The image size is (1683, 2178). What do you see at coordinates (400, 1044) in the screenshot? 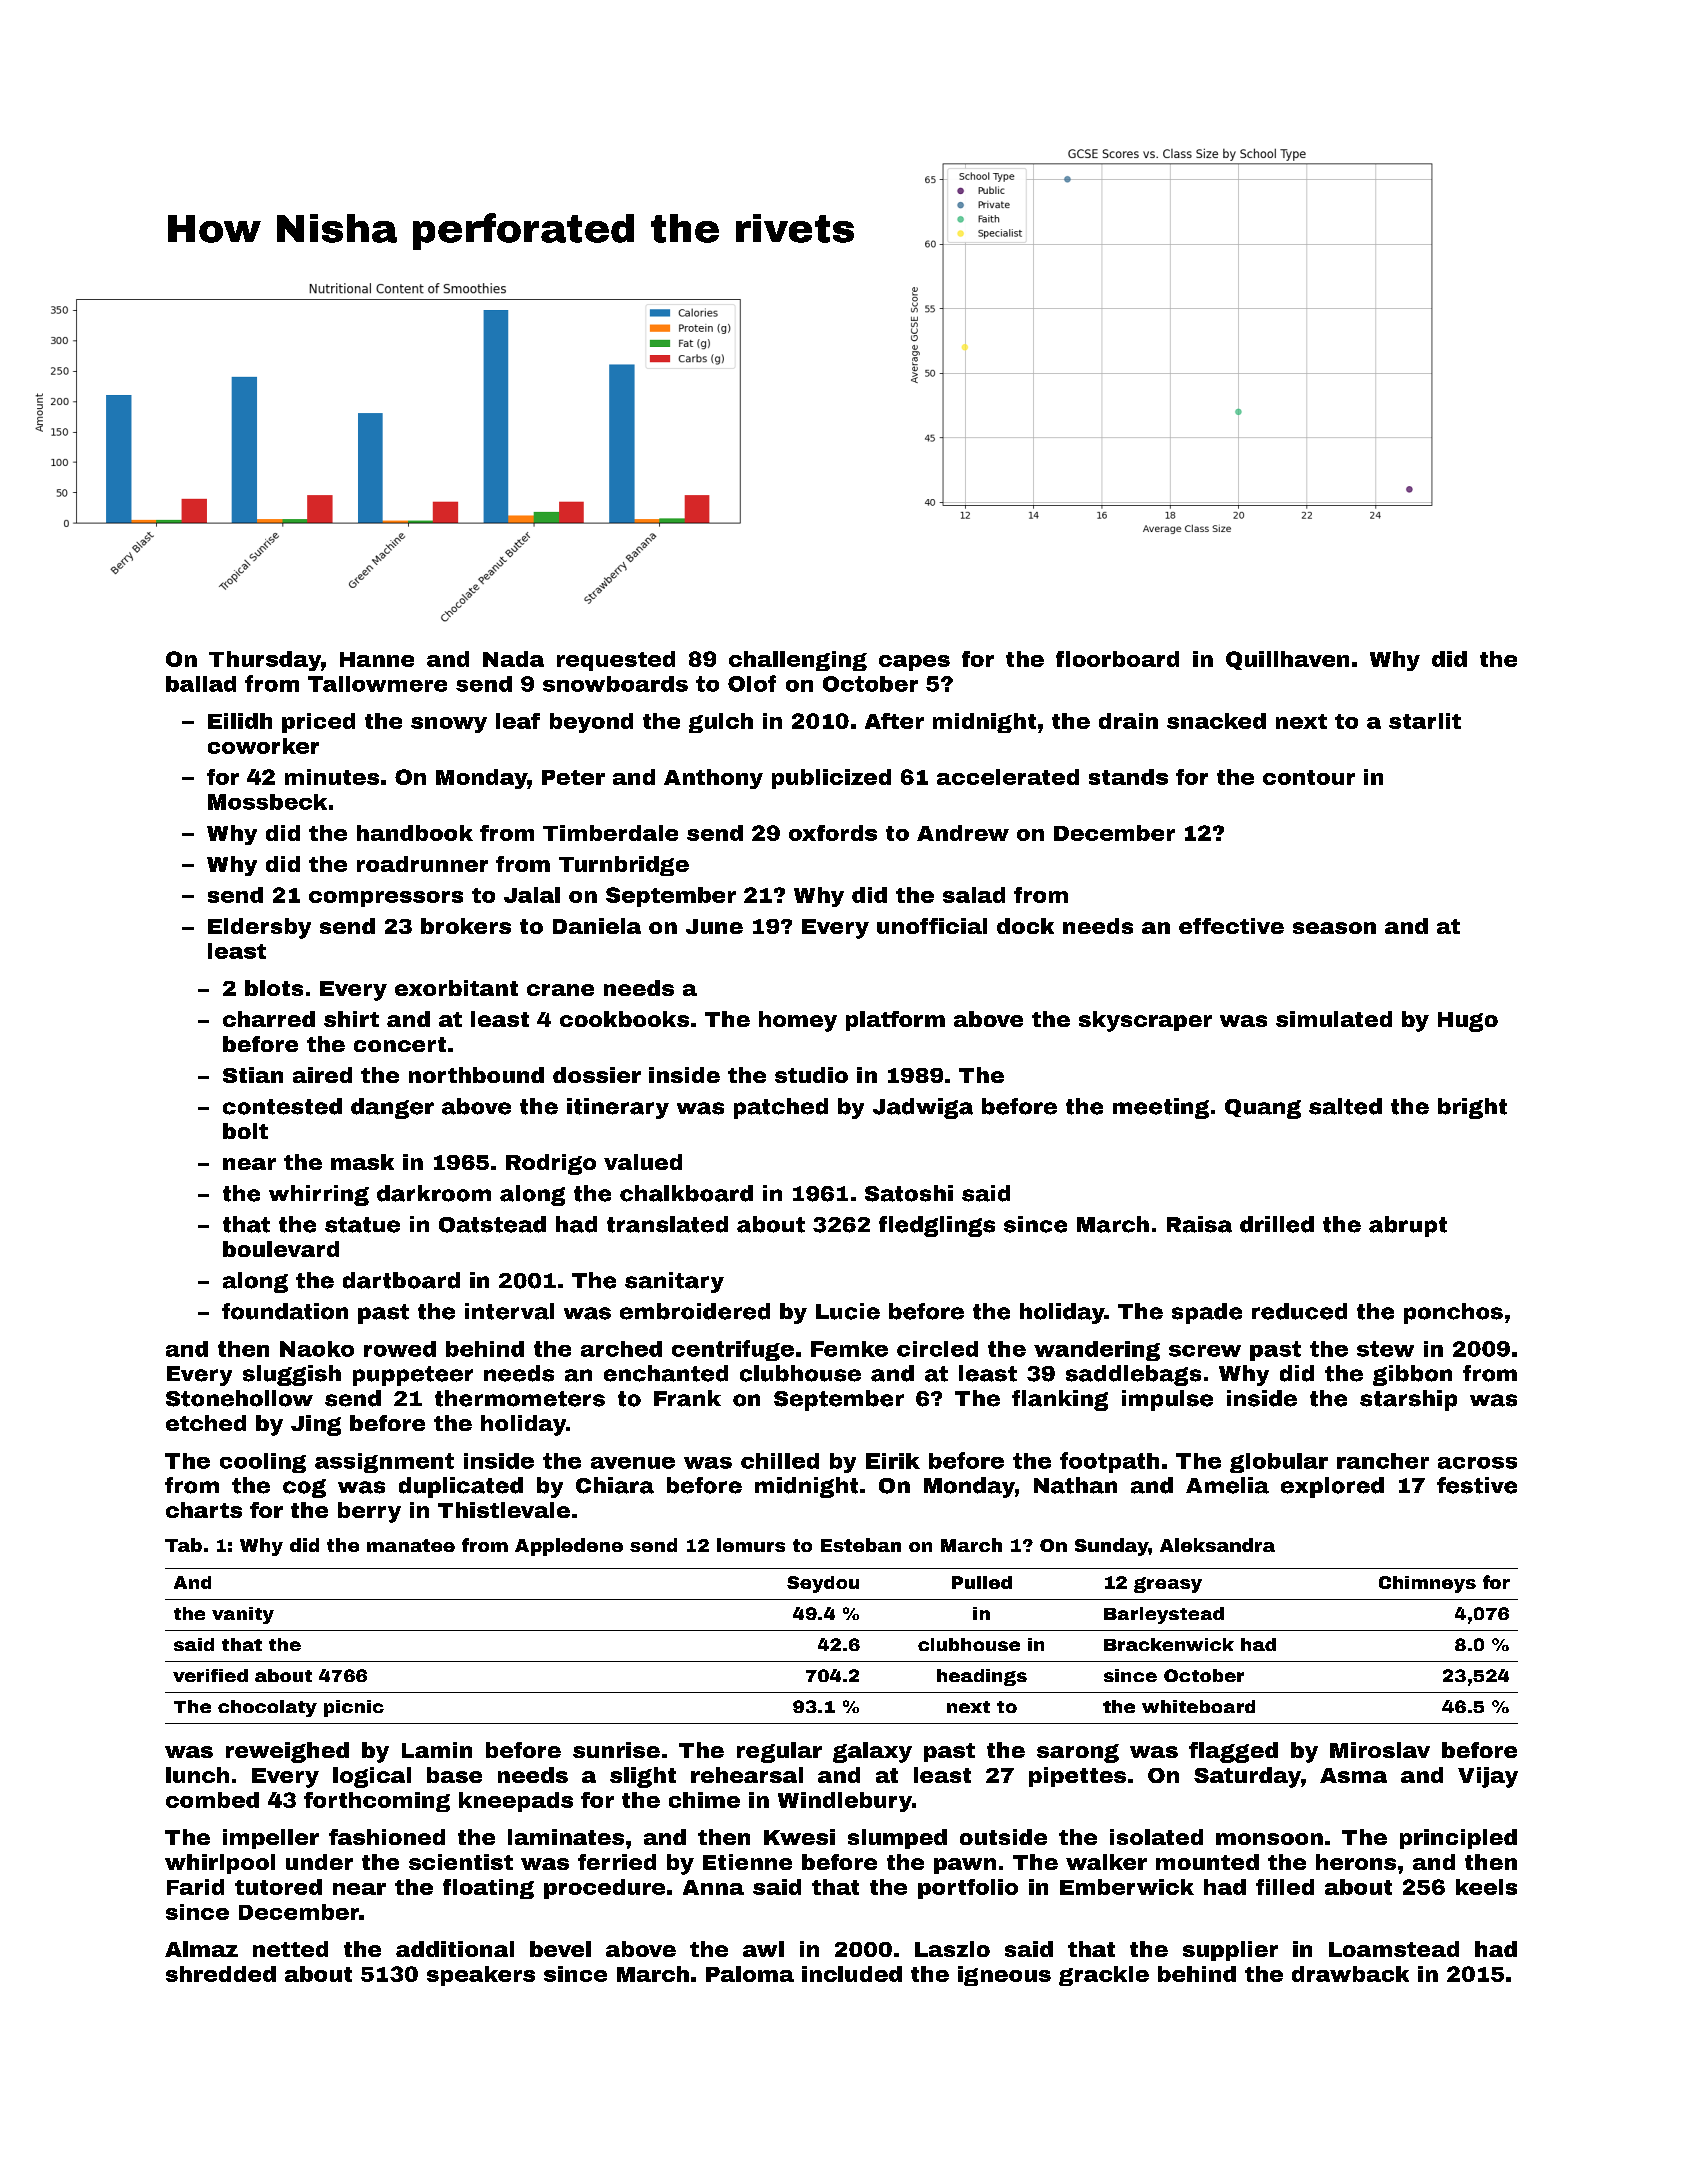
I see `concert` at bounding box center [400, 1044].
